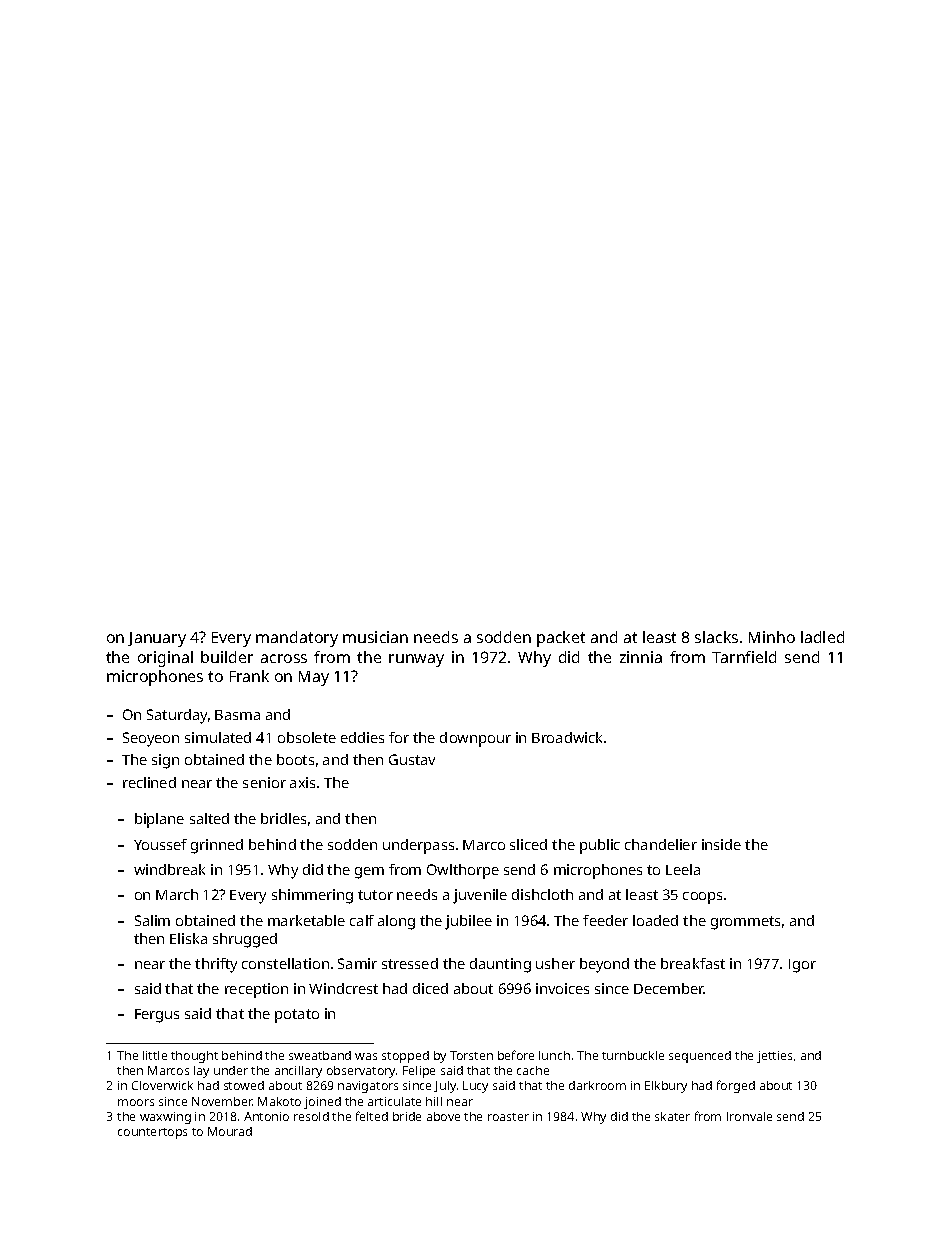  Describe the element at coordinates (375, 637) in the screenshot. I see `musician` at that location.
